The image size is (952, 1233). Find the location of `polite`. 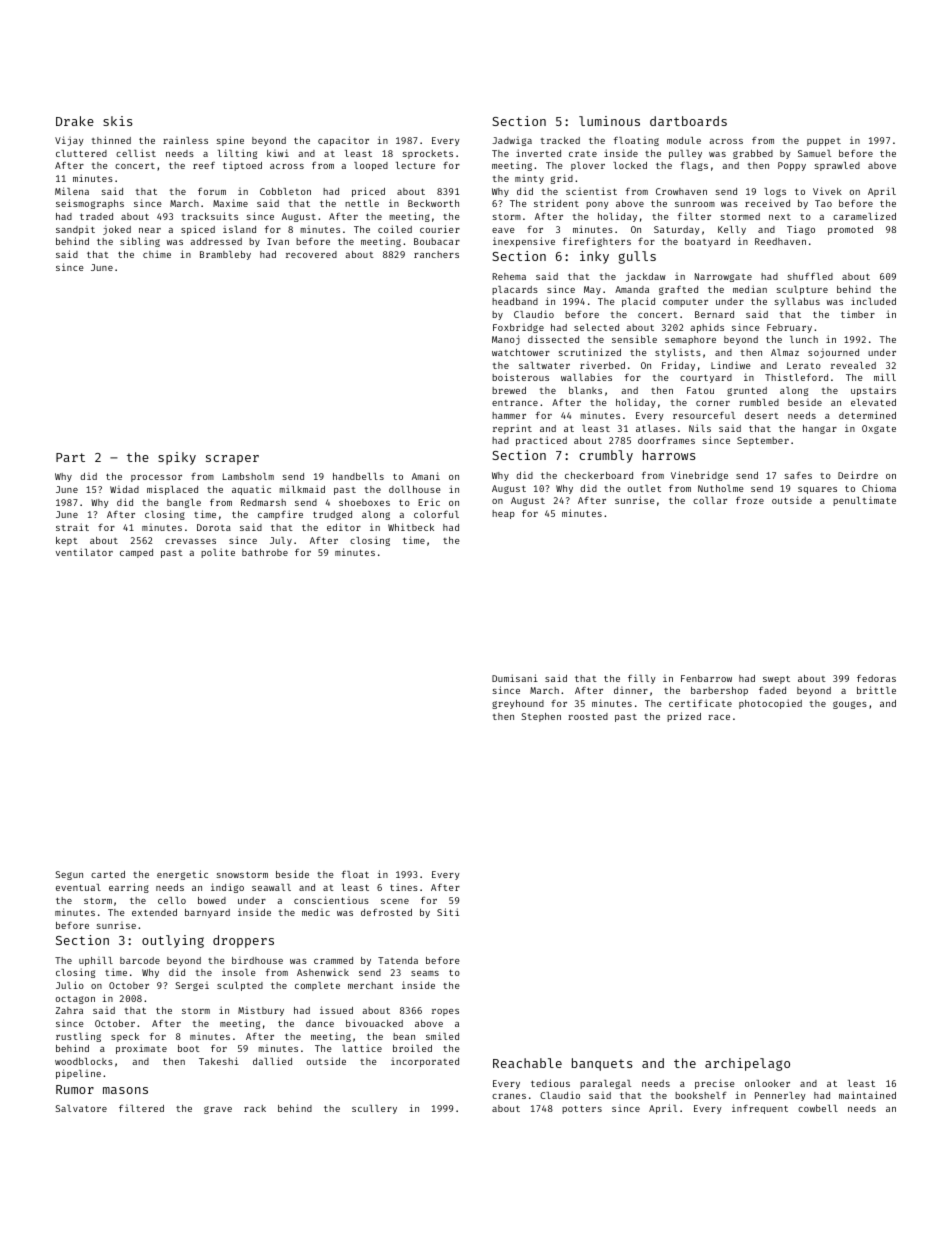

polite is located at coordinates (218, 553).
